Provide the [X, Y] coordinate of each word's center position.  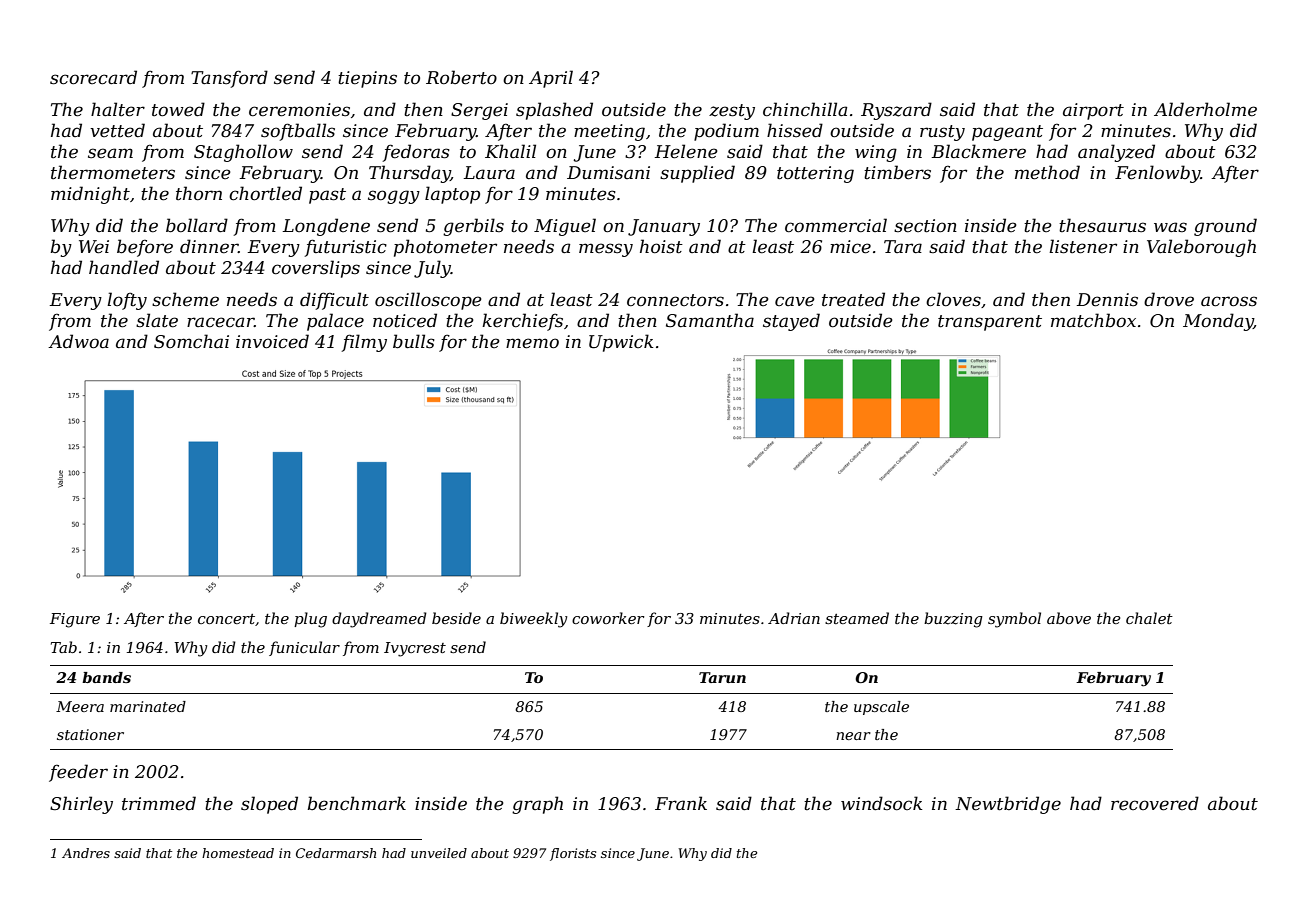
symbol [1014, 620]
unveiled [439, 853]
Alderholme [1205, 109]
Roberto [461, 77]
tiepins [367, 79]
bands [106, 677]
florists [573, 854]
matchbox [1093, 320]
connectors [675, 300]
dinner [209, 246]
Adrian [794, 618]
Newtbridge [1008, 805]
